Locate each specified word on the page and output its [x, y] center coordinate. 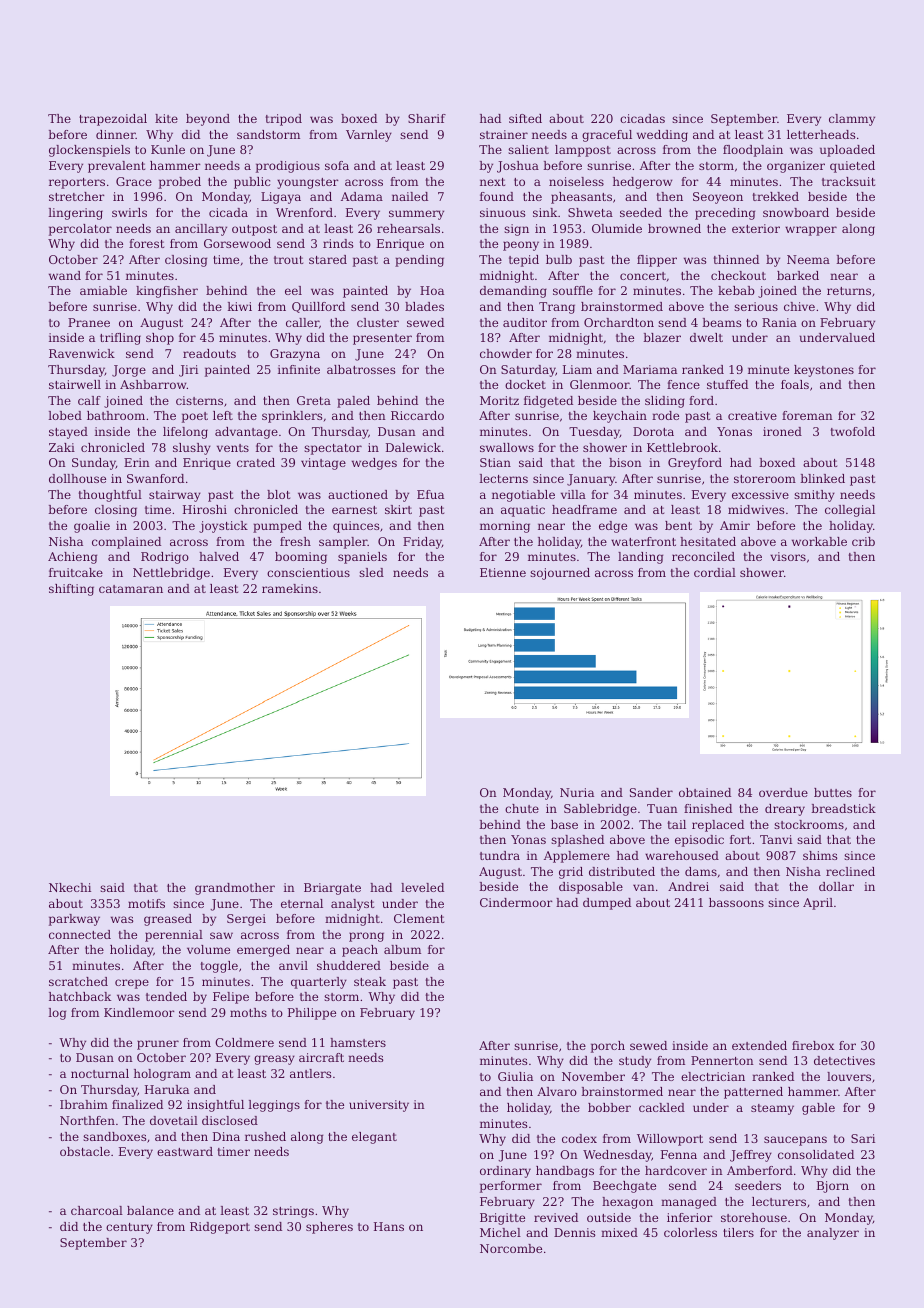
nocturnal [100, 1073]
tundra [500, 855]
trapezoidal [113, 120]
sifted [525, 118]
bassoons [736, 902]
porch [608, 1047]
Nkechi [70, 887]
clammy [852, 120]
